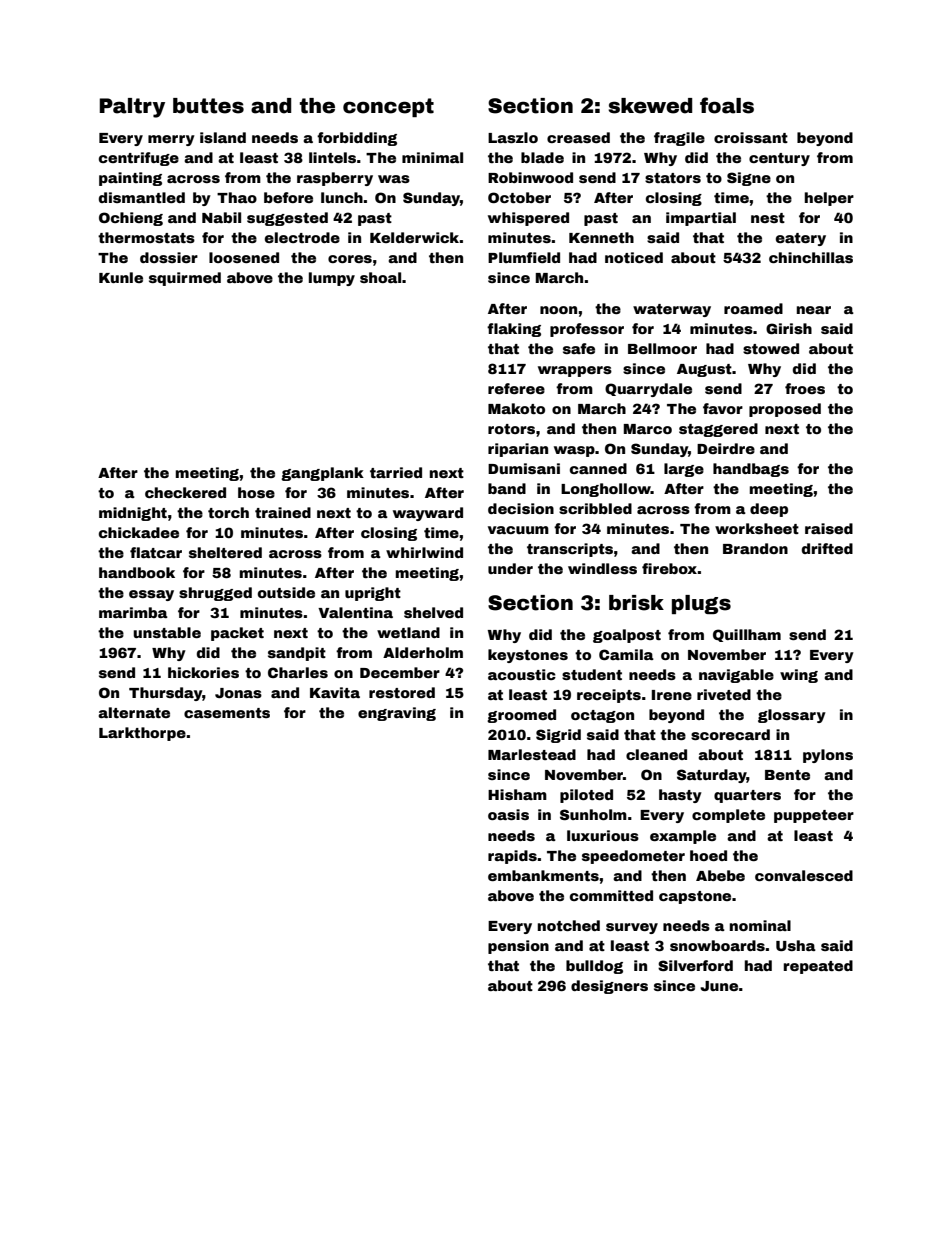 Image resolution: width=952 pixels, height=1233 pixels. What do you see at coordinates (680, 796) in the image?
I see `hasty` at bounding box center [680, 796].
